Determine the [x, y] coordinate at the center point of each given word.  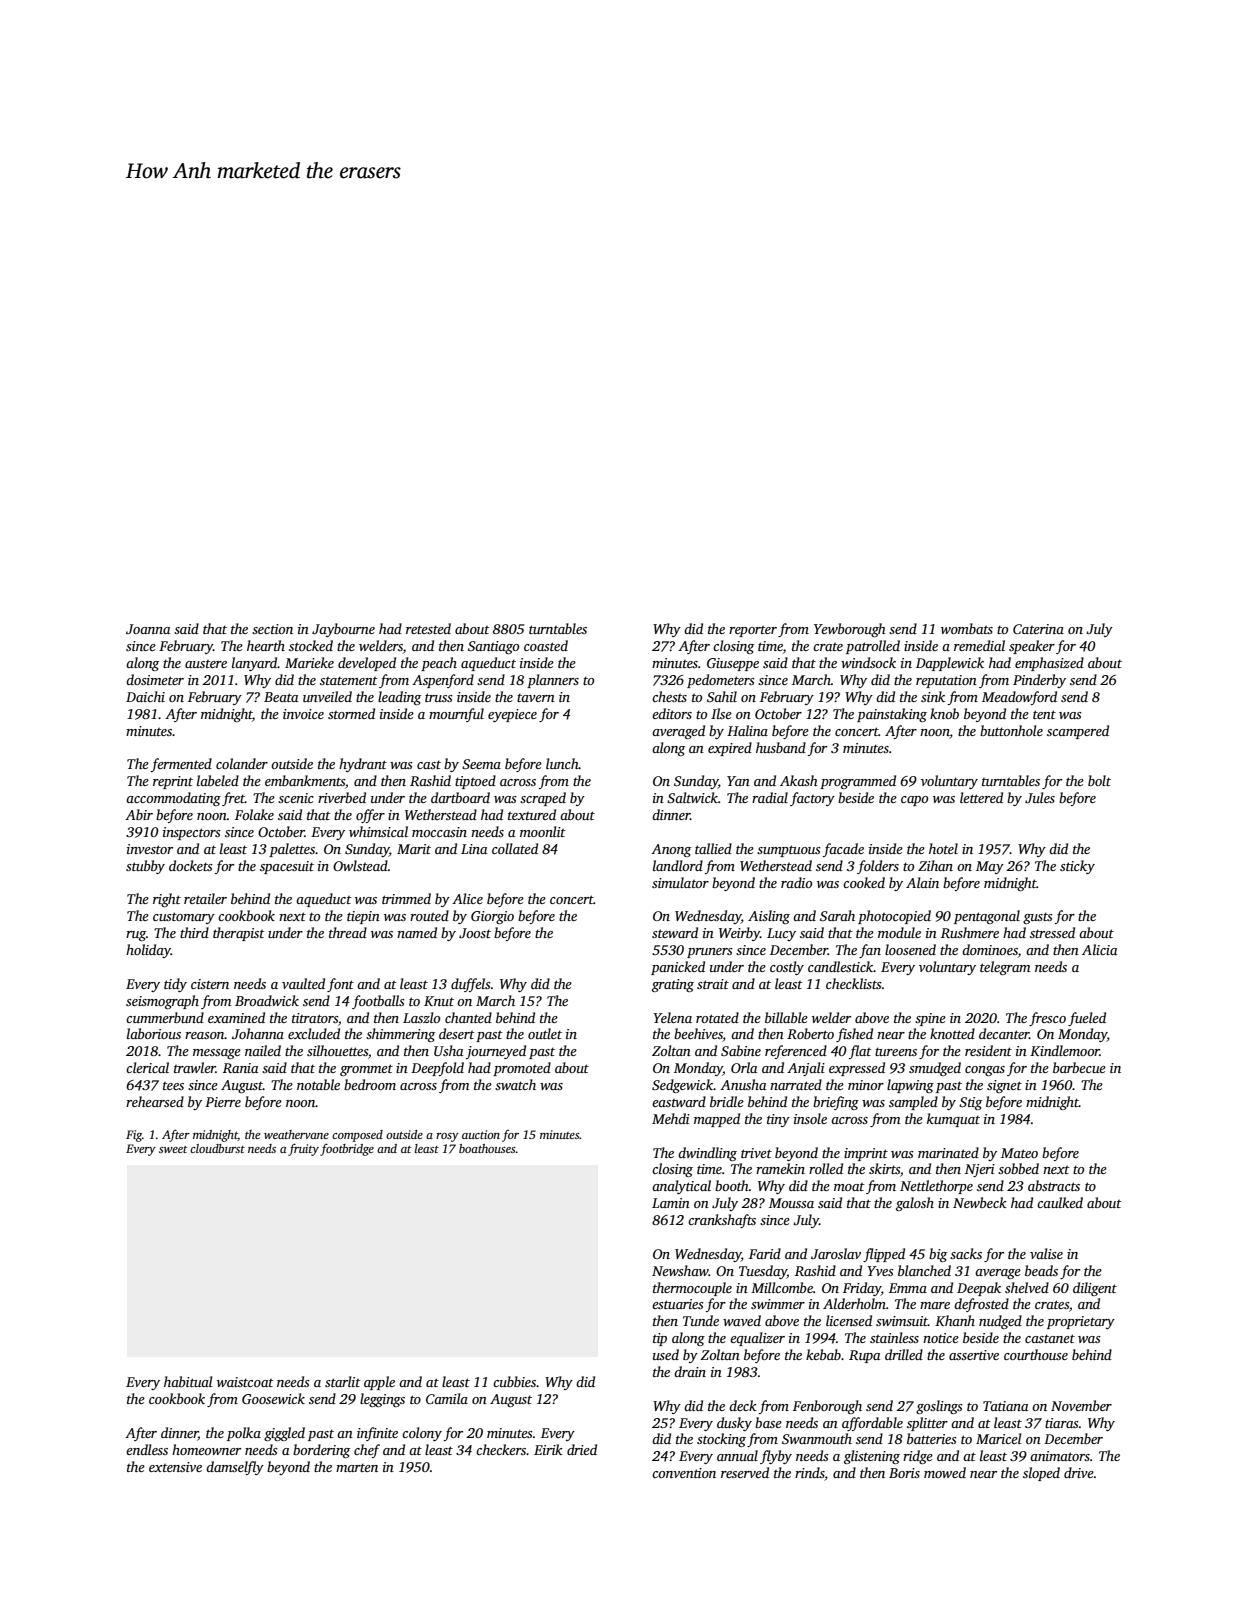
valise [1046, 1253]
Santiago [493, 647]
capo [914, 801]
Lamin [671, 1203]
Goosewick [273, 1398]
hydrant [363, 765]
